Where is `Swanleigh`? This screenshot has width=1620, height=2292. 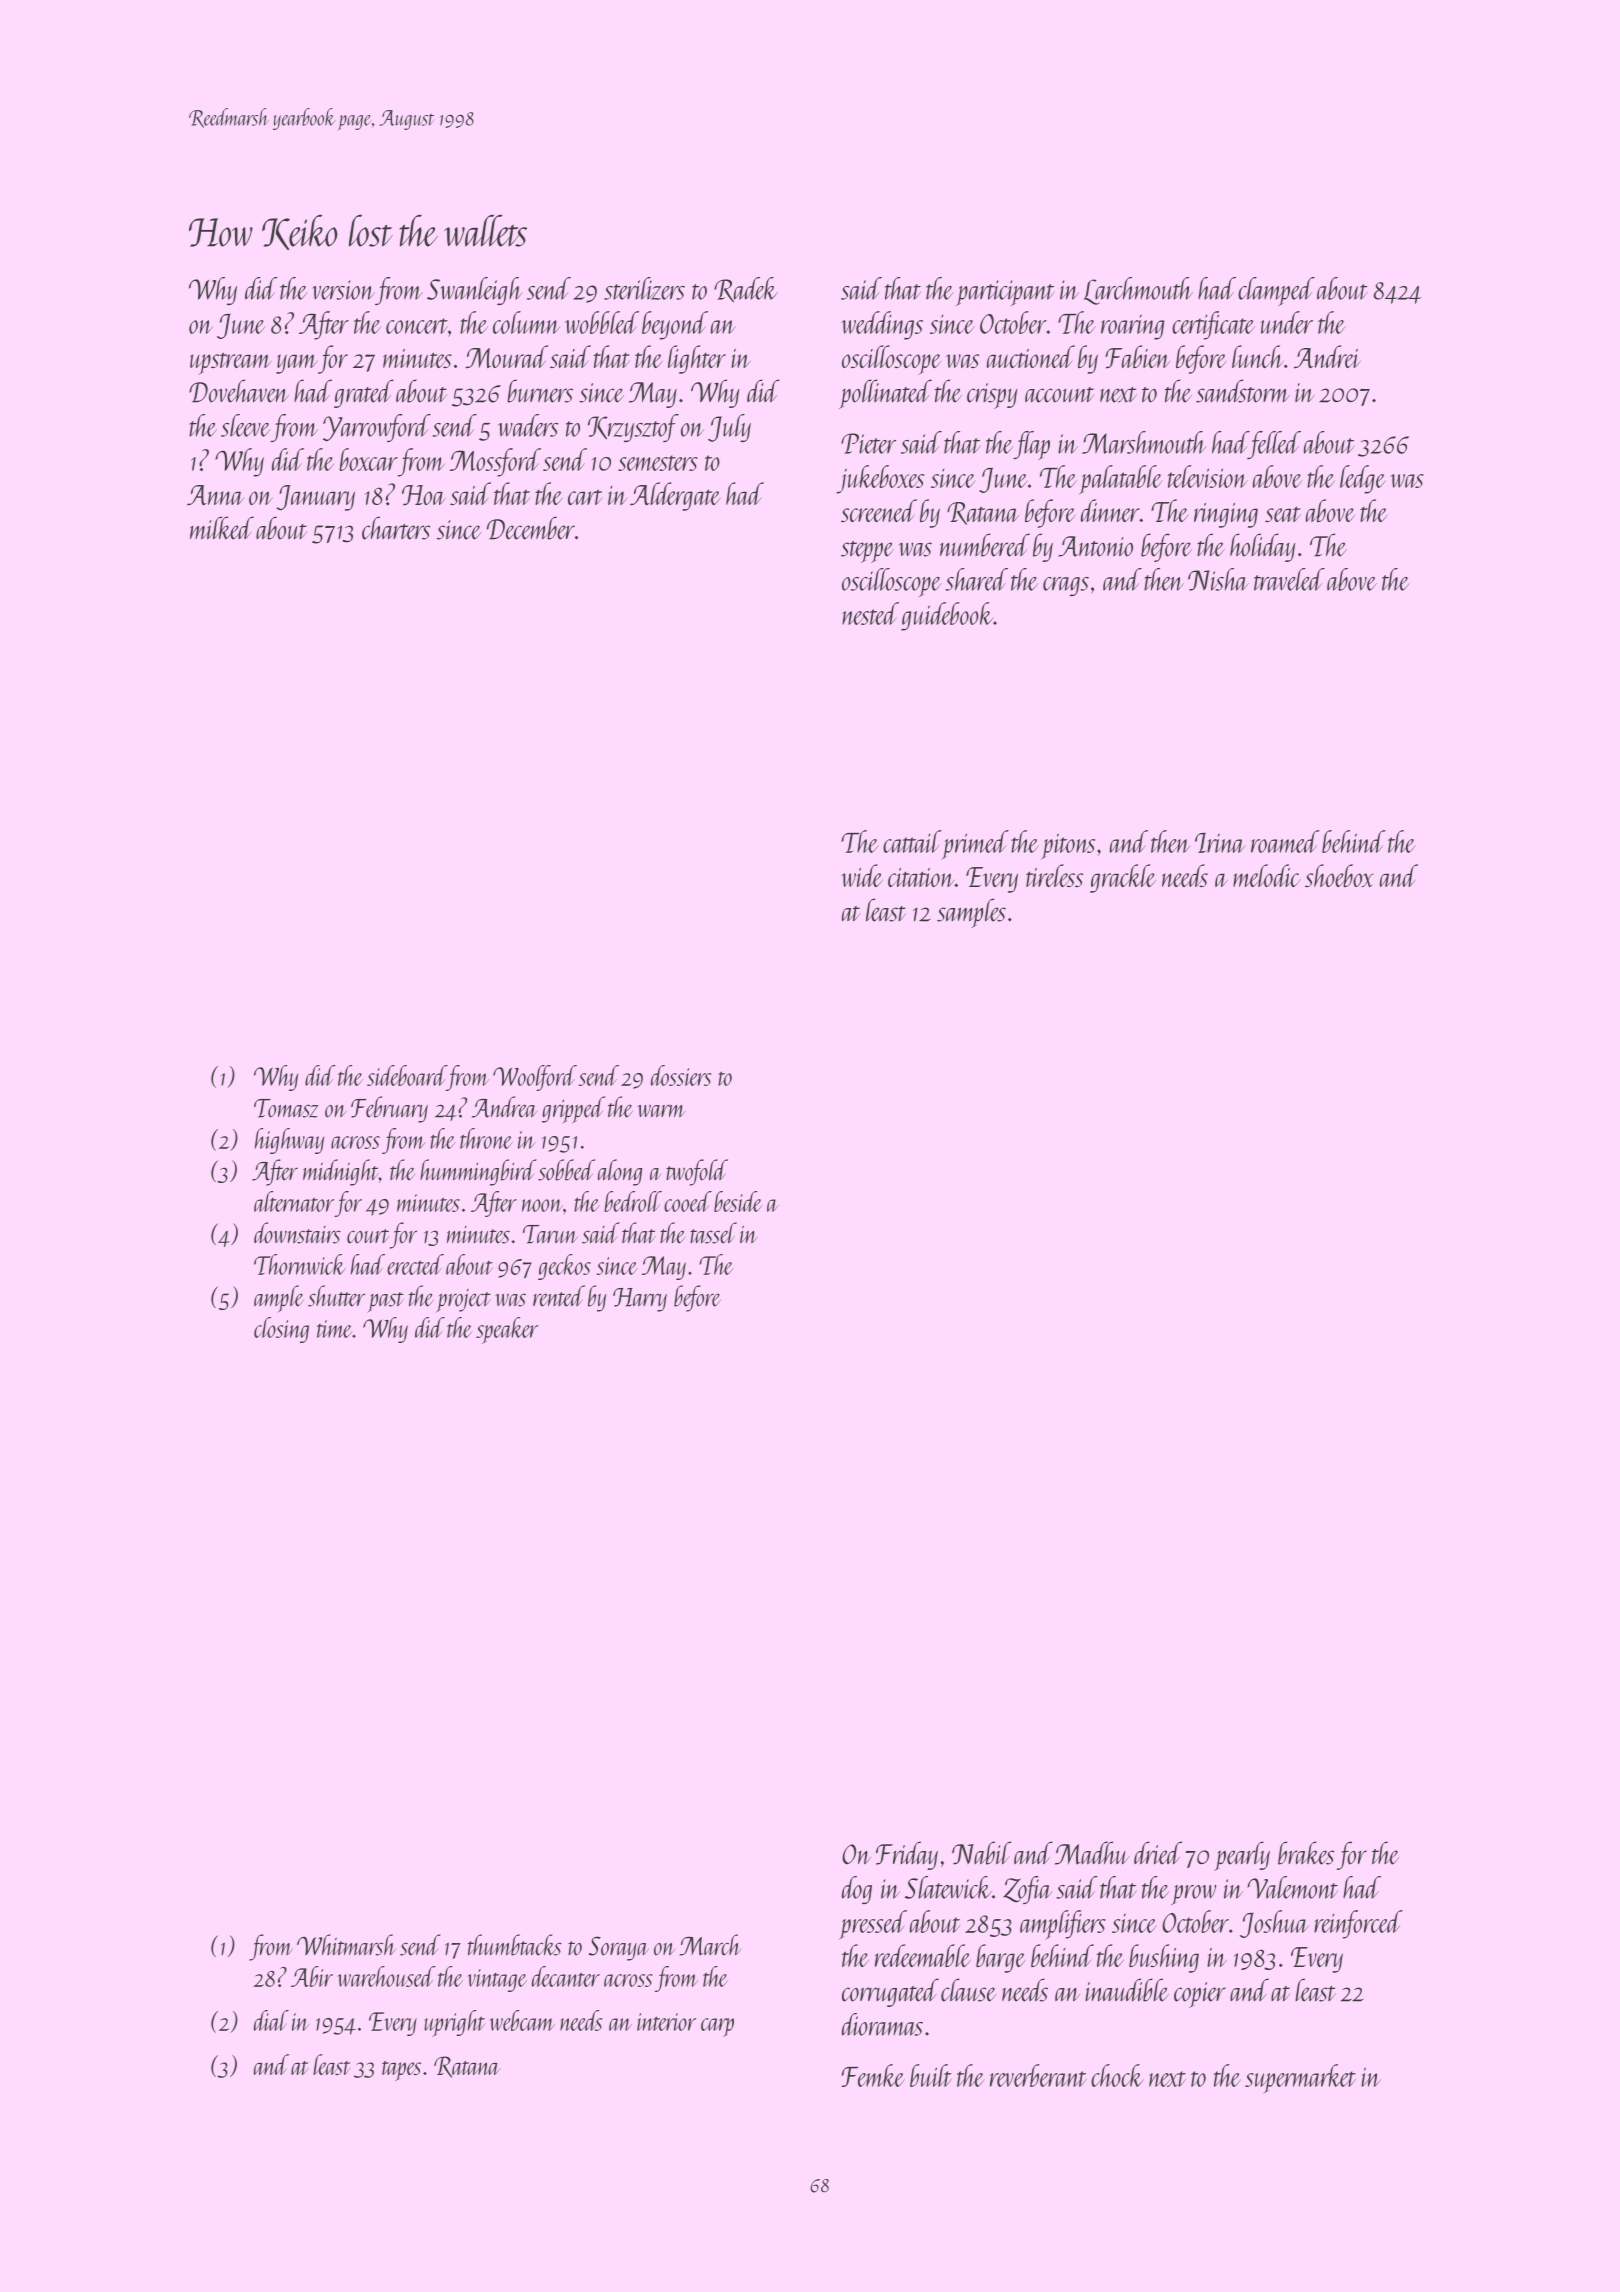 Swanleigh is located at coordinates (475, 291).
